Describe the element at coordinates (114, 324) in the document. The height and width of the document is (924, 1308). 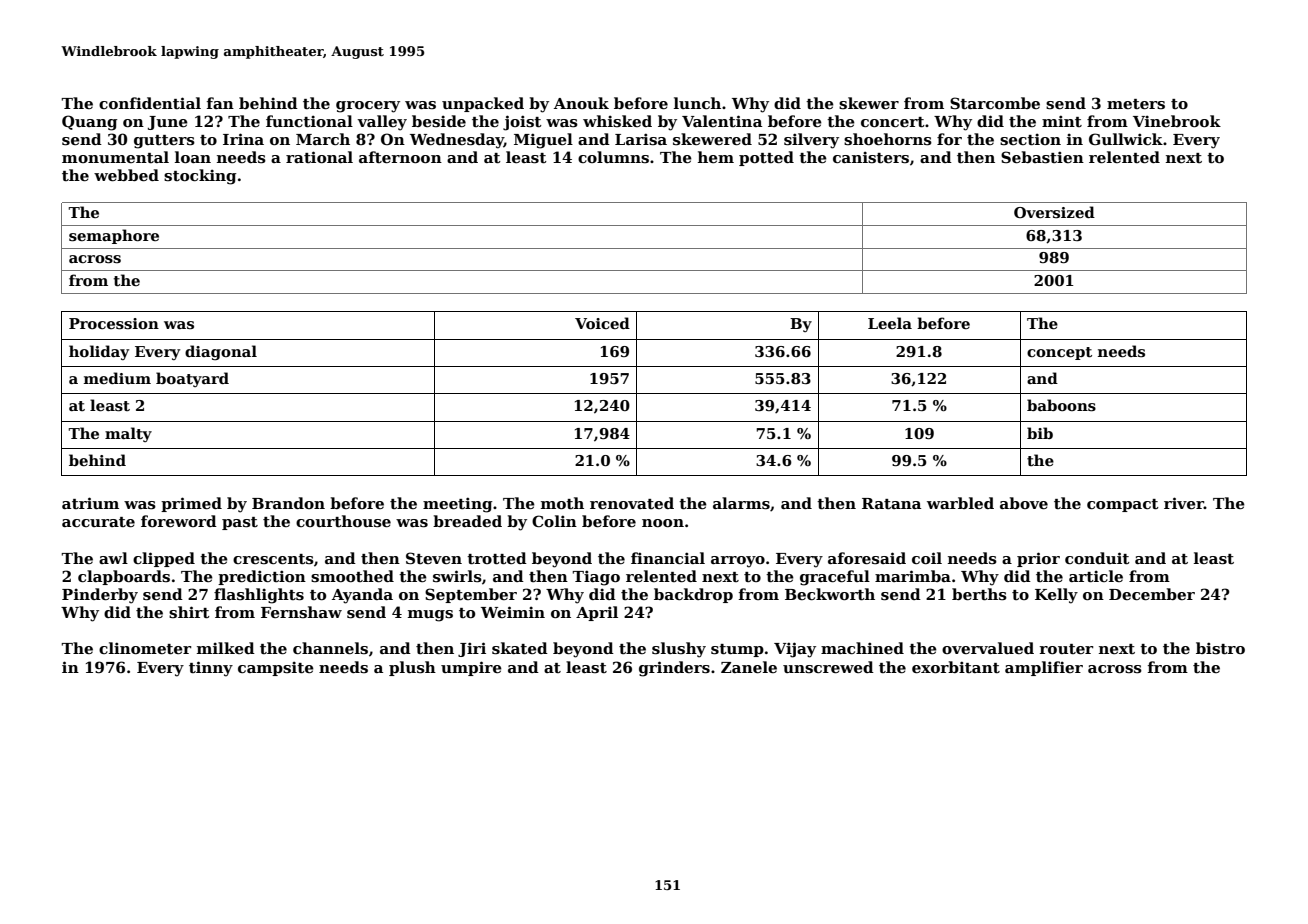
I see `Procession` at that location.
